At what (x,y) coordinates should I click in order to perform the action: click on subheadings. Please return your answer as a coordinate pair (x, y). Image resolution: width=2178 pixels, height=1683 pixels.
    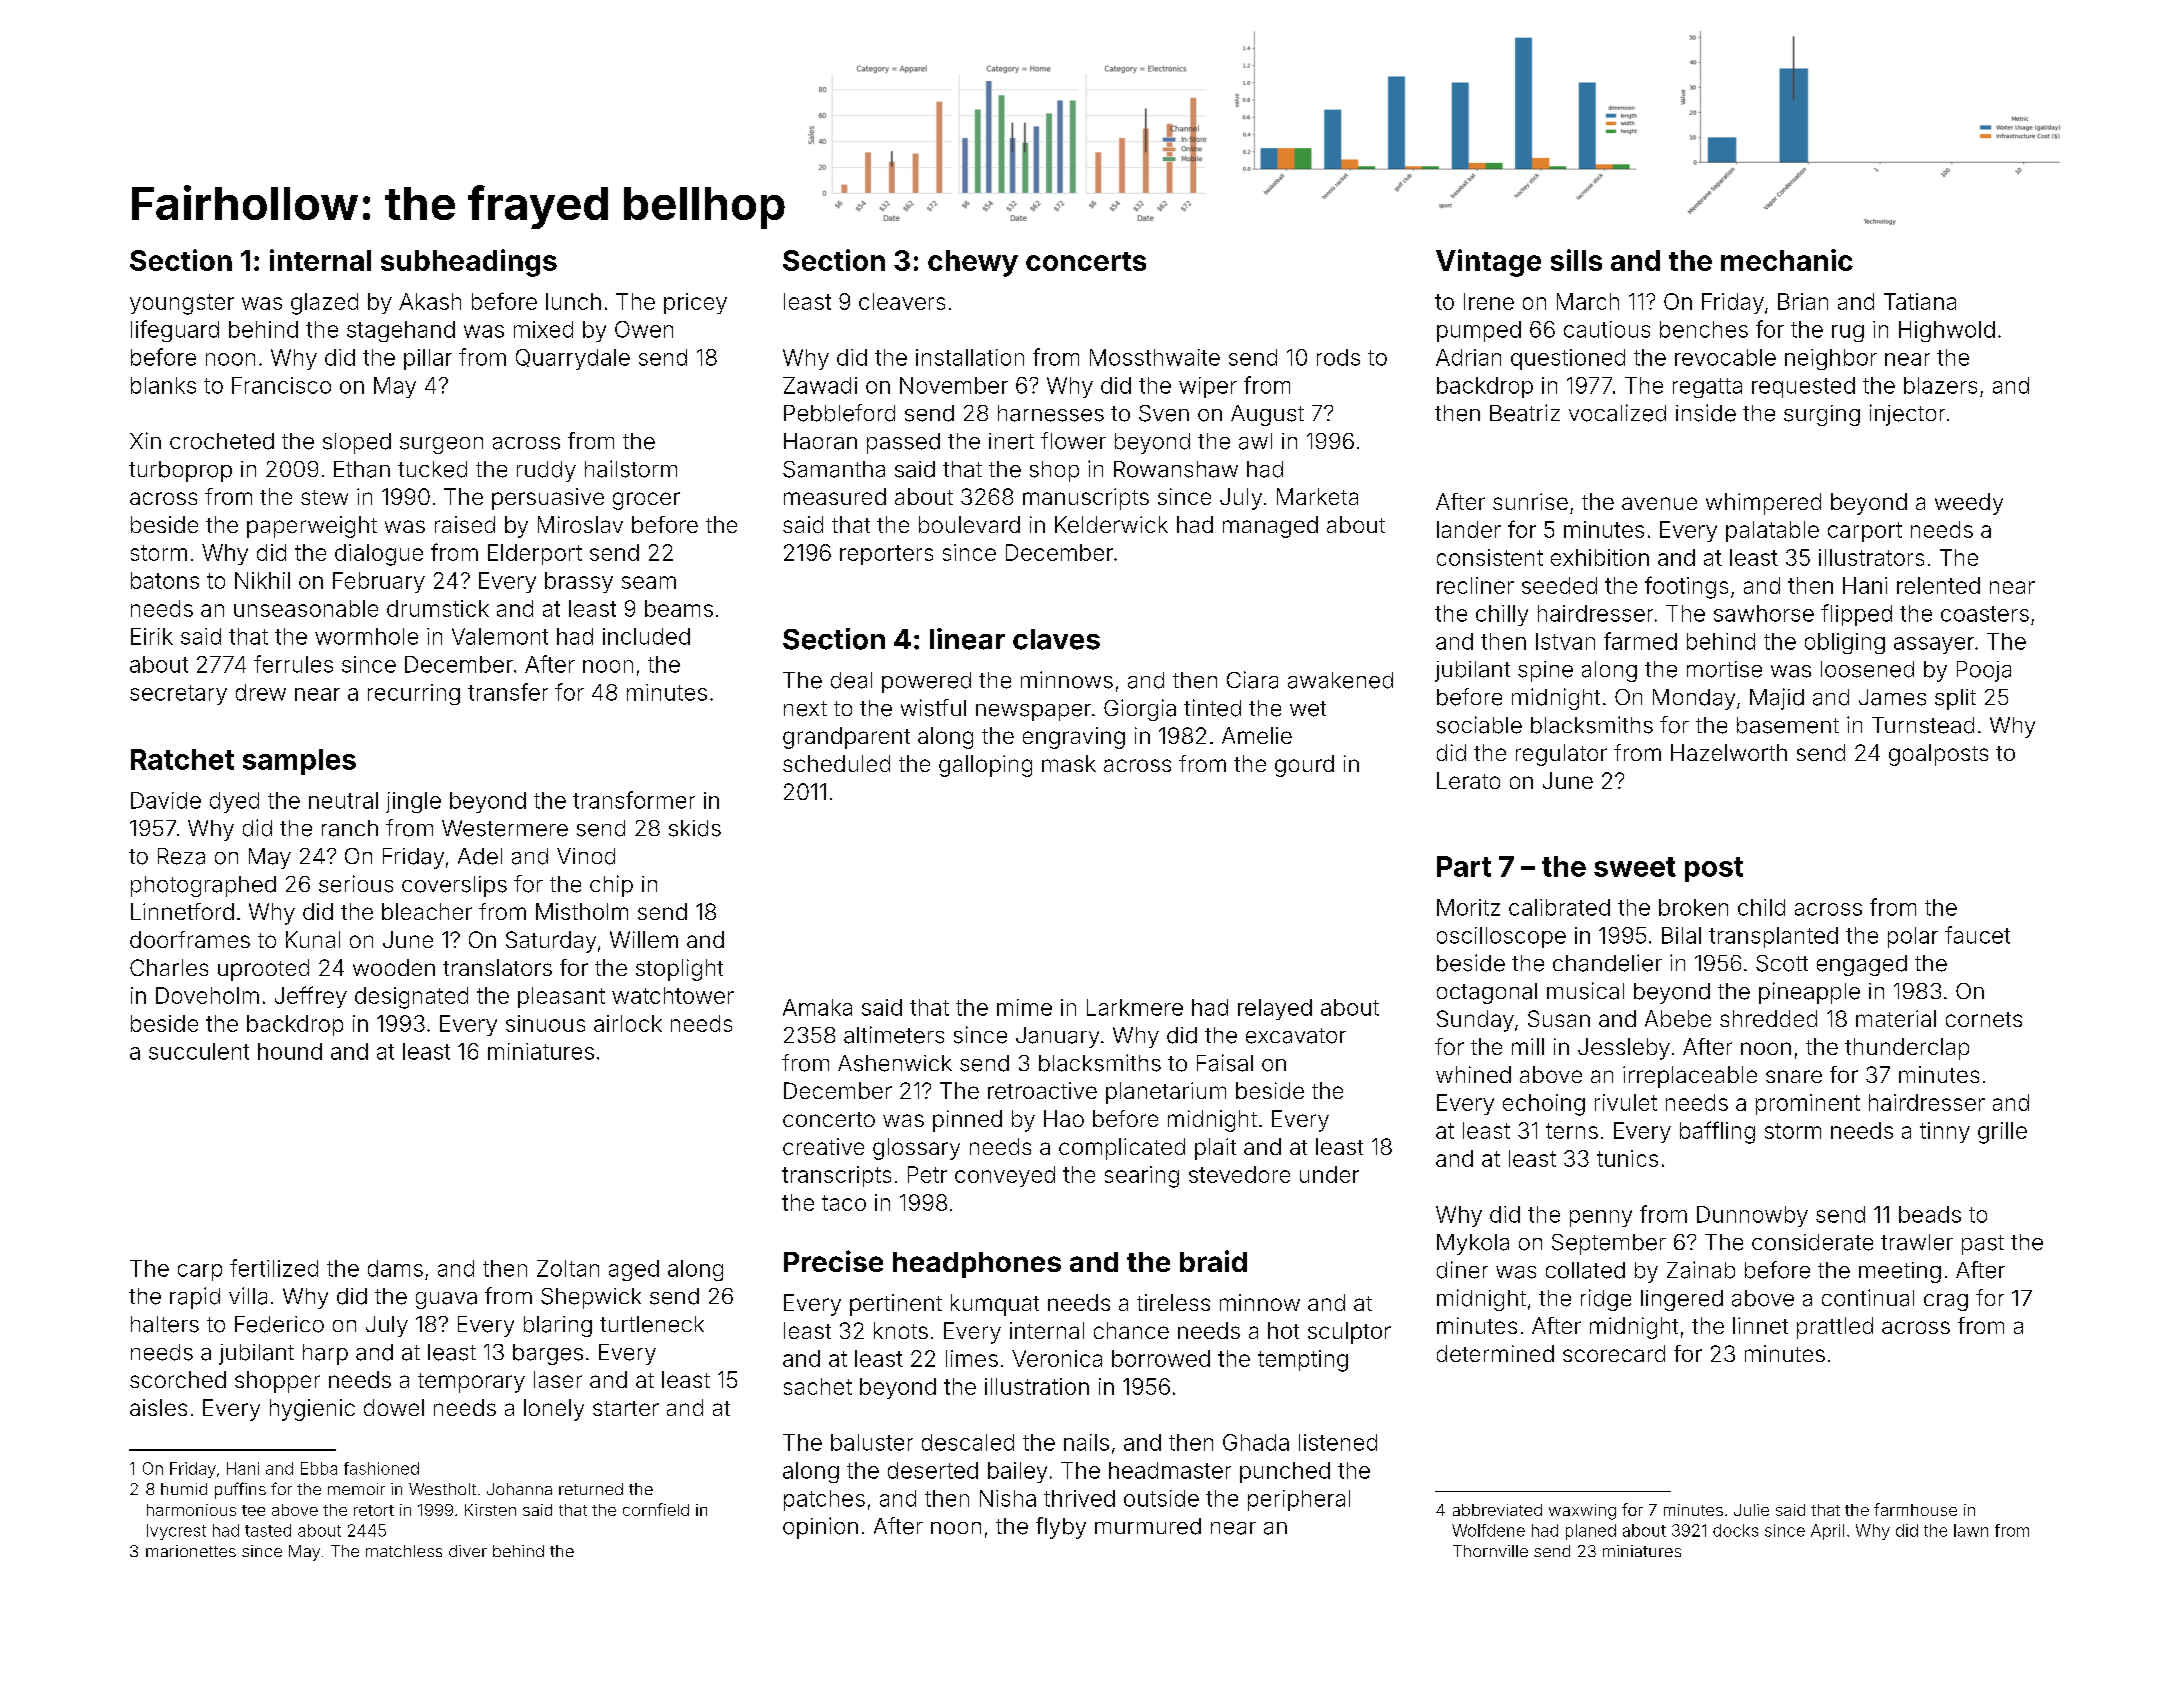
    Looking at the image, I should click on (469, 263).
